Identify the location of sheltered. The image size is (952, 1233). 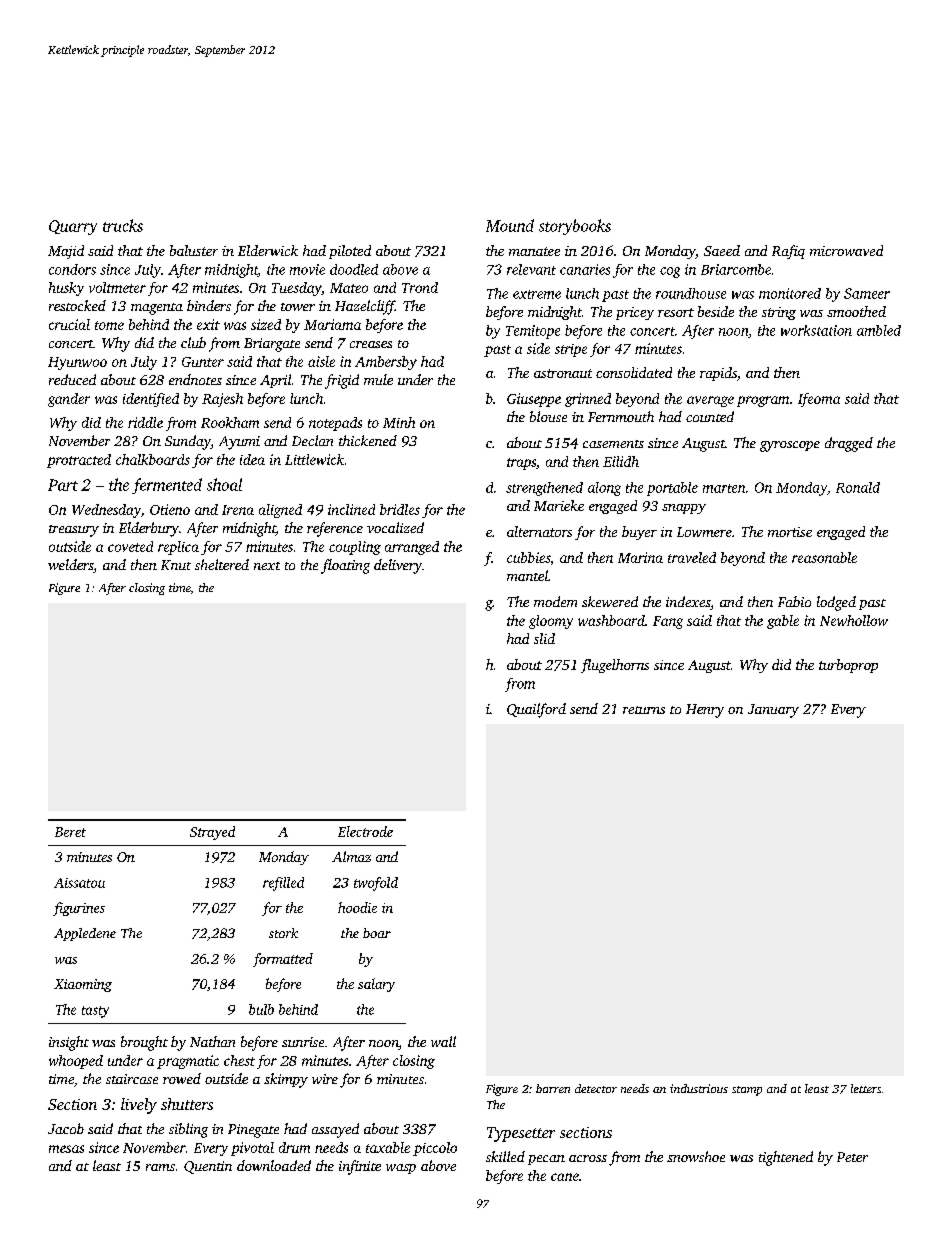
(222, 564).
